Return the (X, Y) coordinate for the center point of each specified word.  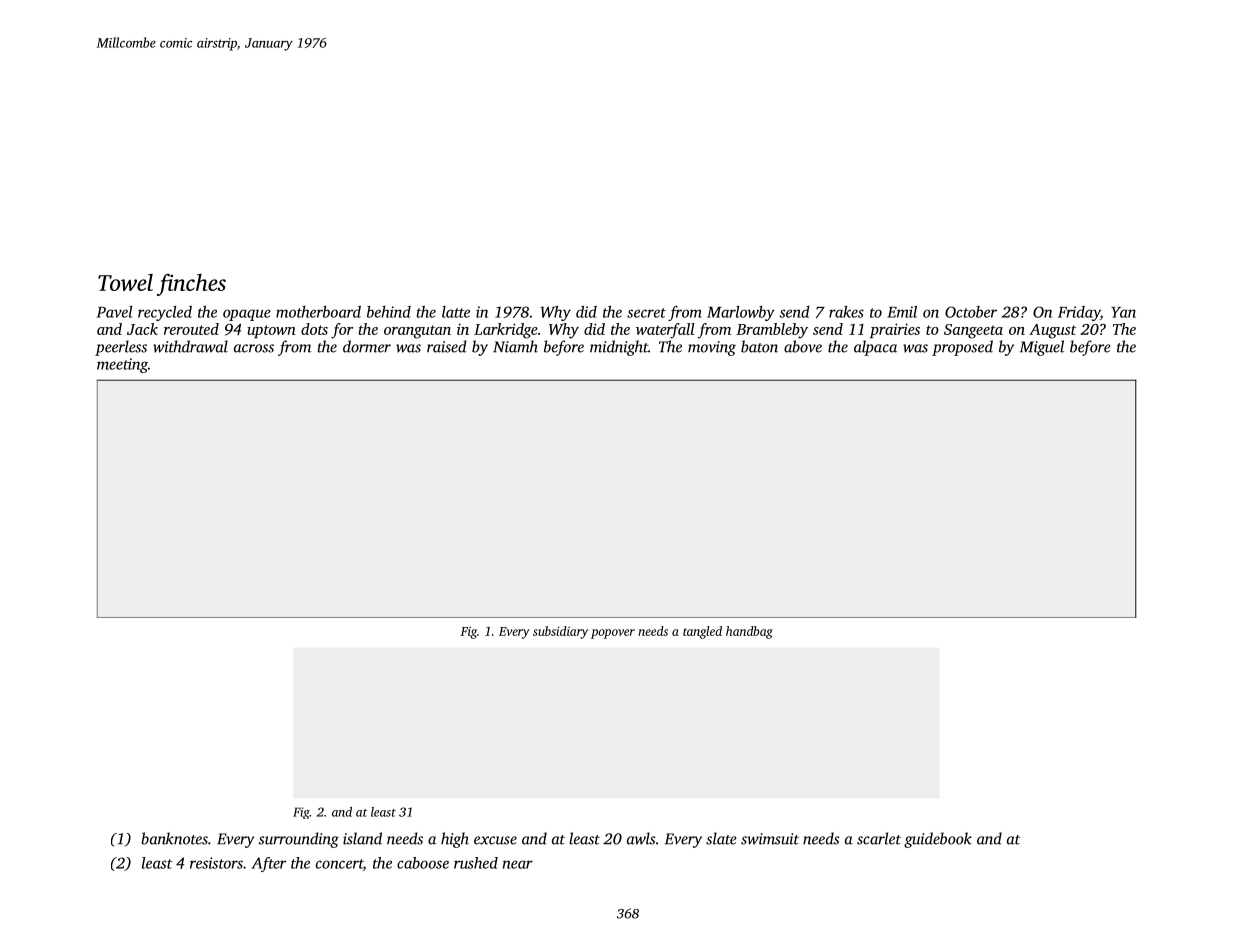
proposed (962, 348)
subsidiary (560, 632)
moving (712, 348)
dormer (367, 346)
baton (759, 346)
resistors (216, 863)
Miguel (1042, 348)
